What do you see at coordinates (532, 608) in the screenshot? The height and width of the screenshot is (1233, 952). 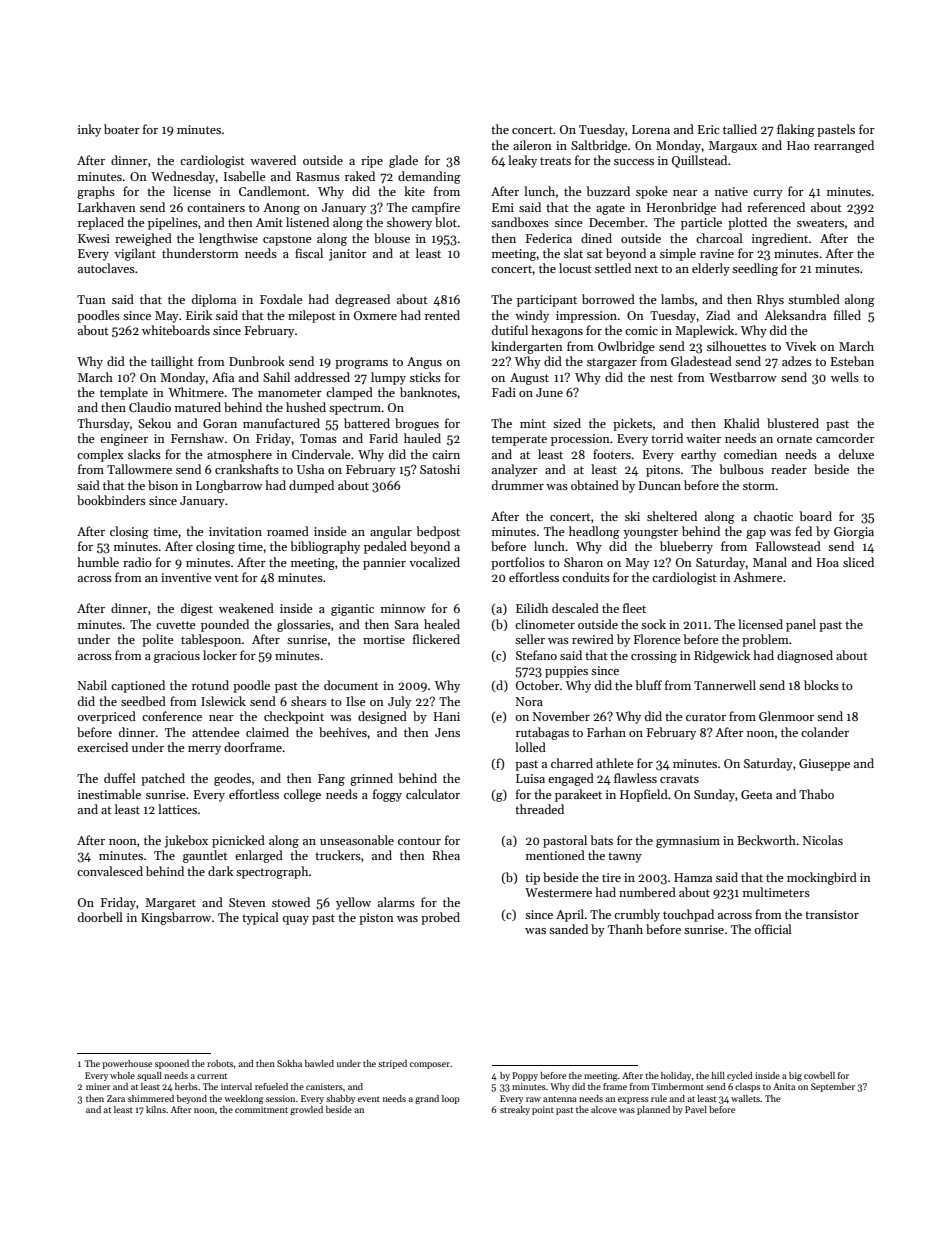 I see `Eilidh` at bounding box center [532, 608].
